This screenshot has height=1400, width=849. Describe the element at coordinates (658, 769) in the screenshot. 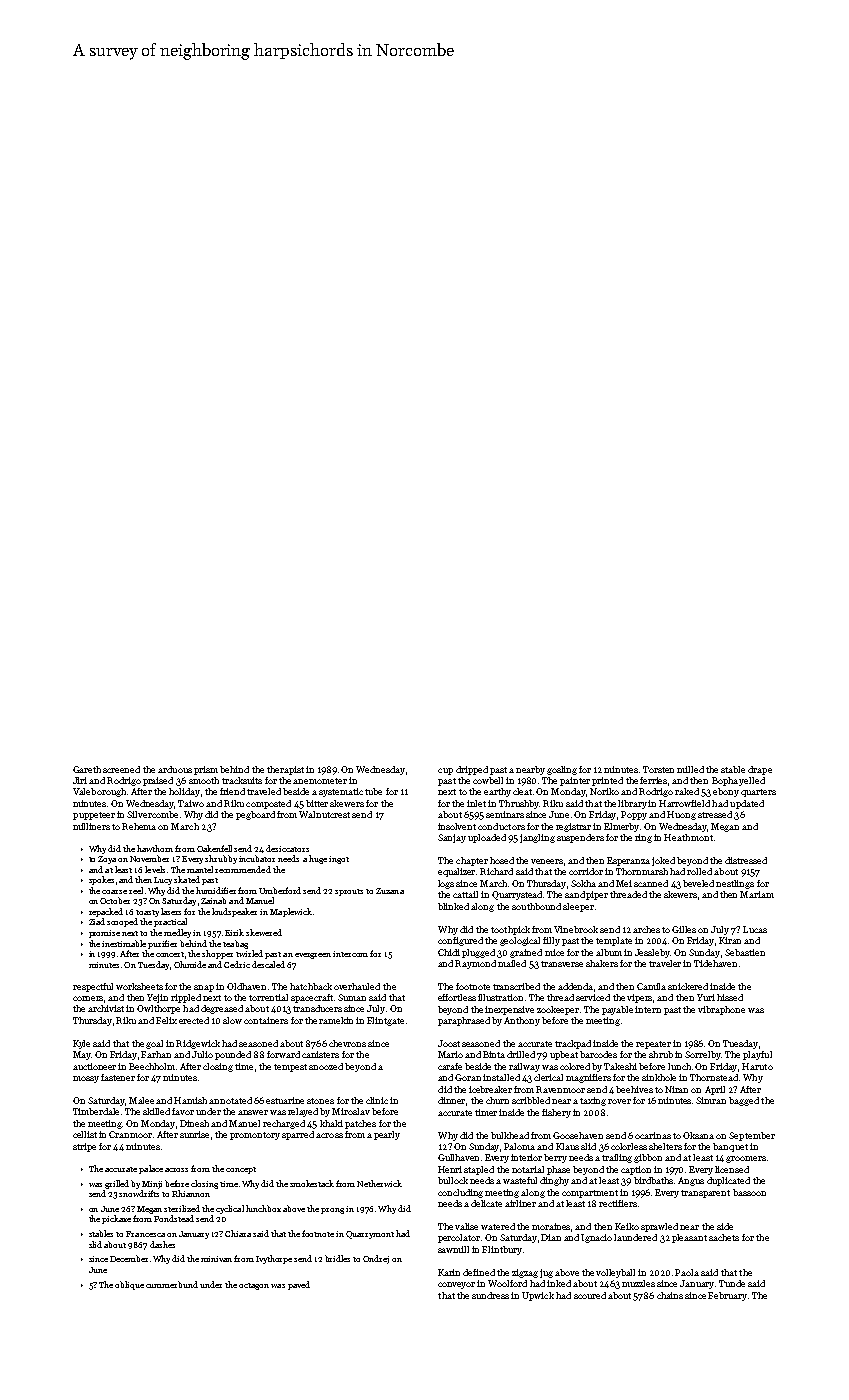

I see `Torsten` at that location.
